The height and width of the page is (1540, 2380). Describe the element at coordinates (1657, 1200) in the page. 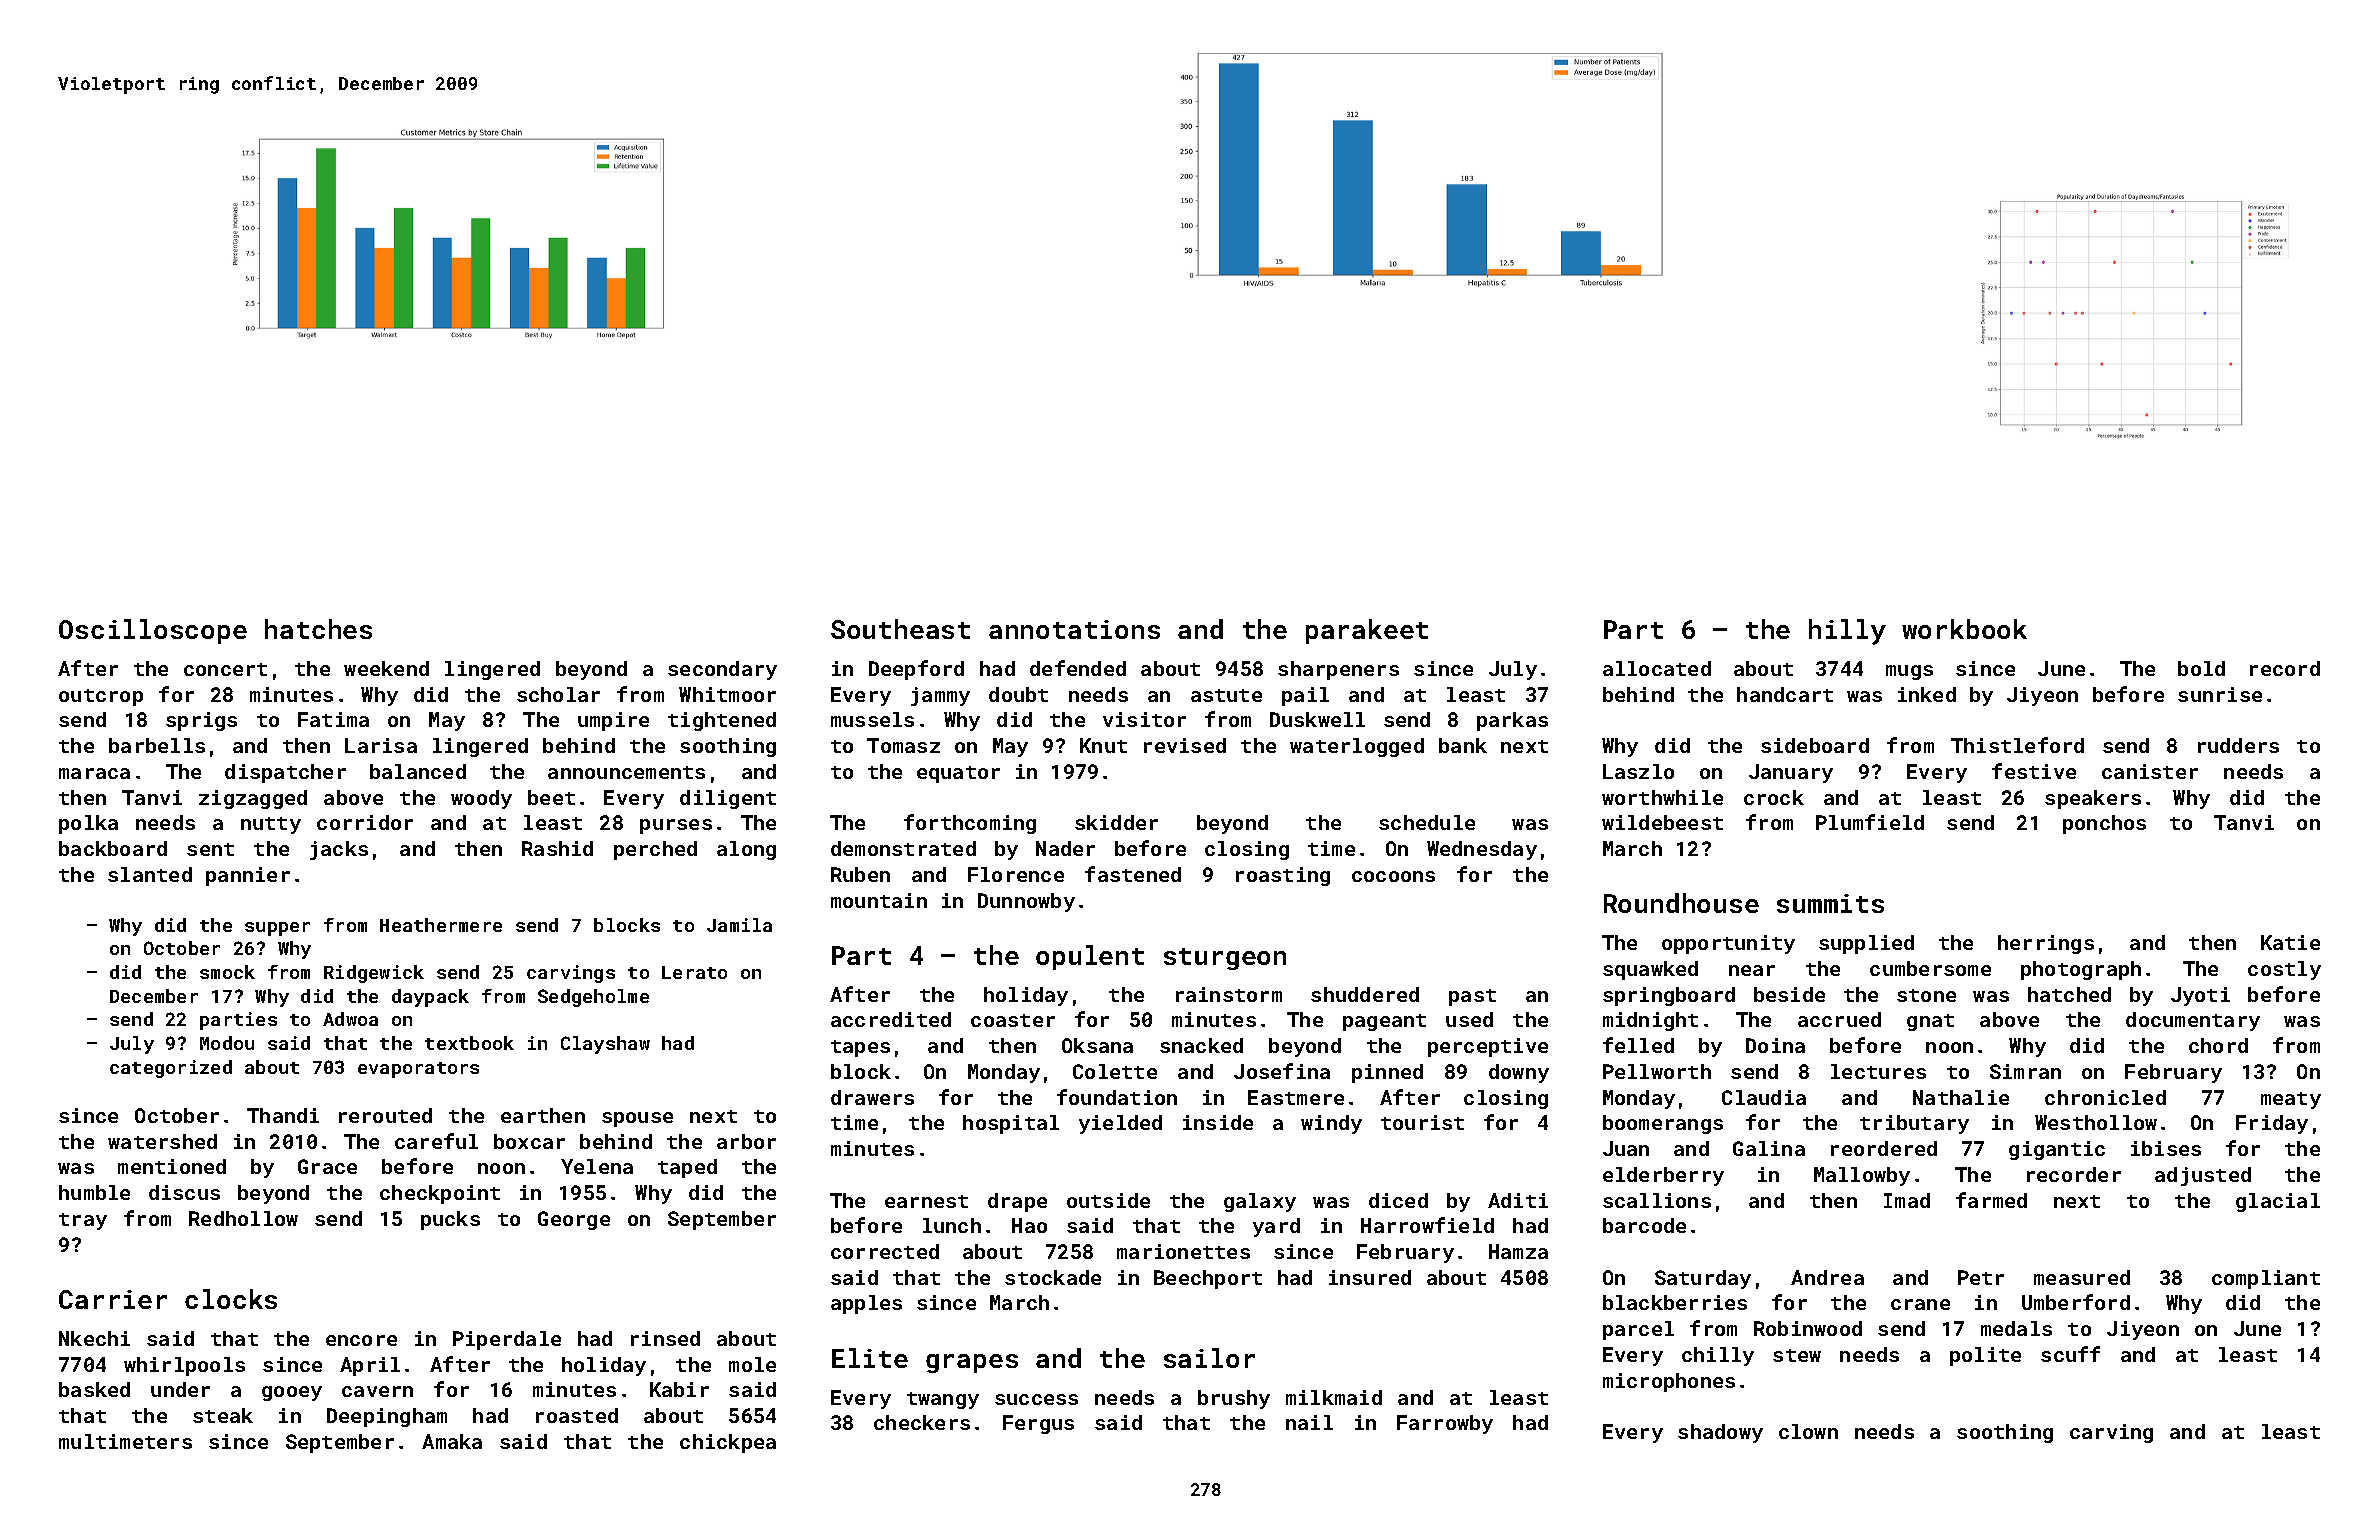

I see `scallions` at that location.
